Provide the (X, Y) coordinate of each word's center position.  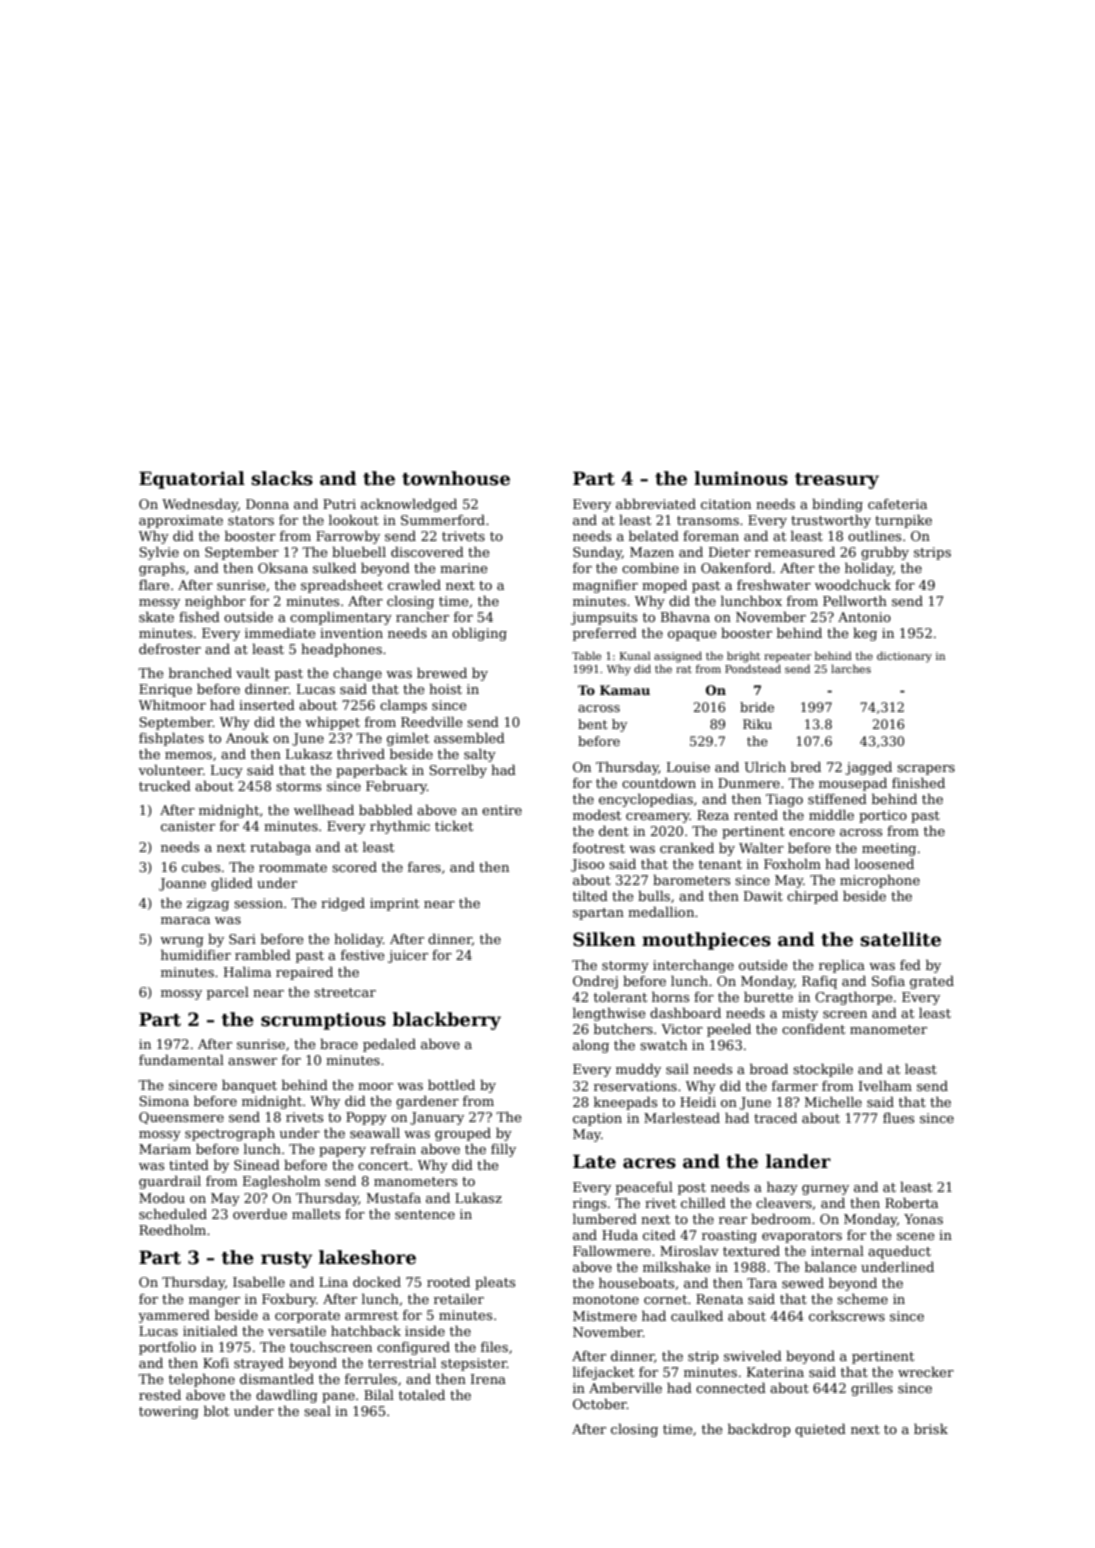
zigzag (208, 904)
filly (503, 1150)
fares (424, 867)
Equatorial (192, 480)
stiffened (837, 799)
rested (160, 1395)
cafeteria (897, 504)
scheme (862, 1299)
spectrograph (230, 1134)
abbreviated (656, 504)
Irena (488, 1379)
